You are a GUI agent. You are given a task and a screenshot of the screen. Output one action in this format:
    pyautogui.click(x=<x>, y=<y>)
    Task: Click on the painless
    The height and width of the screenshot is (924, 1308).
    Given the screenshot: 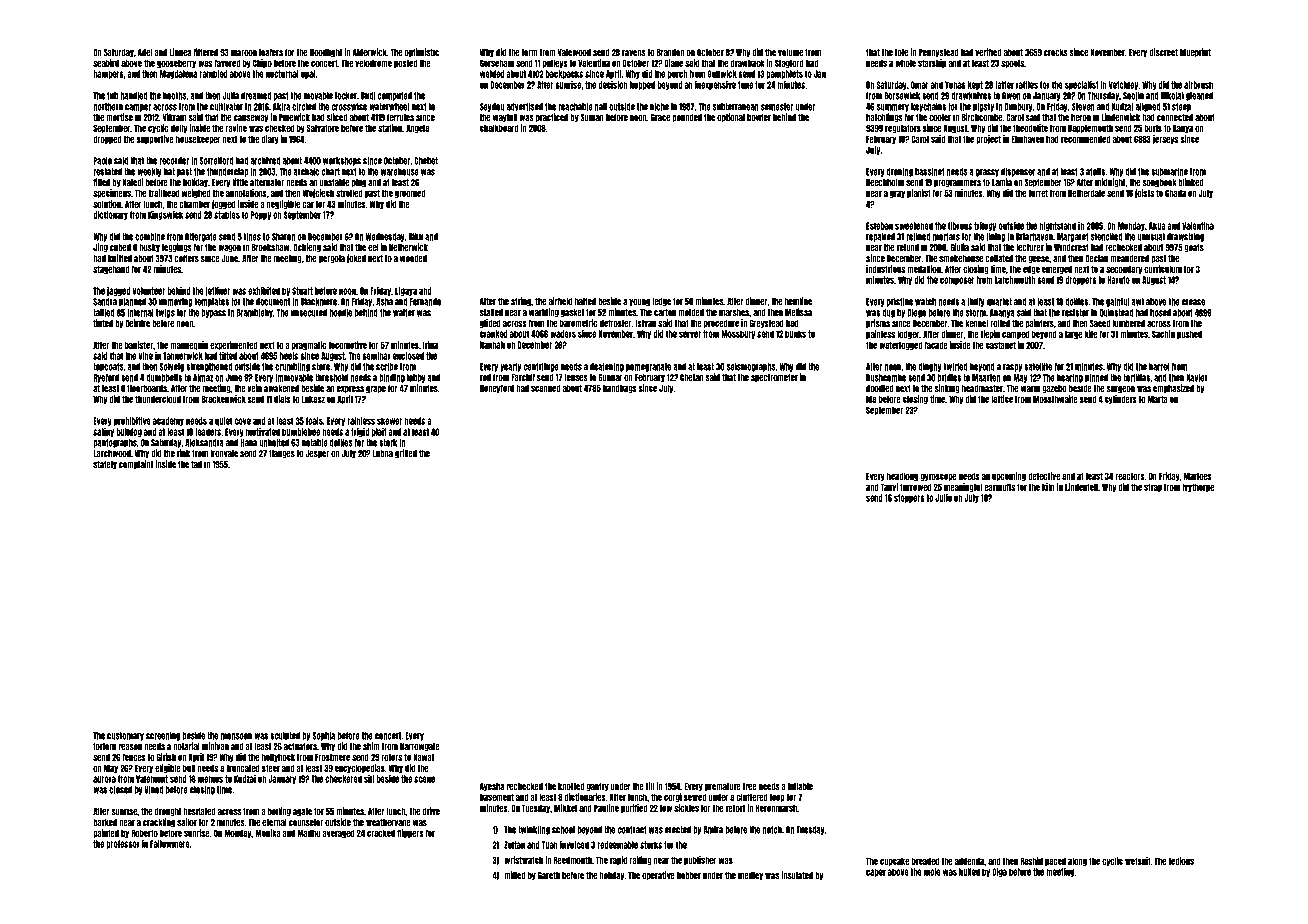 What is the action you would take?
    pyautogui.click(x=880, y=334)
